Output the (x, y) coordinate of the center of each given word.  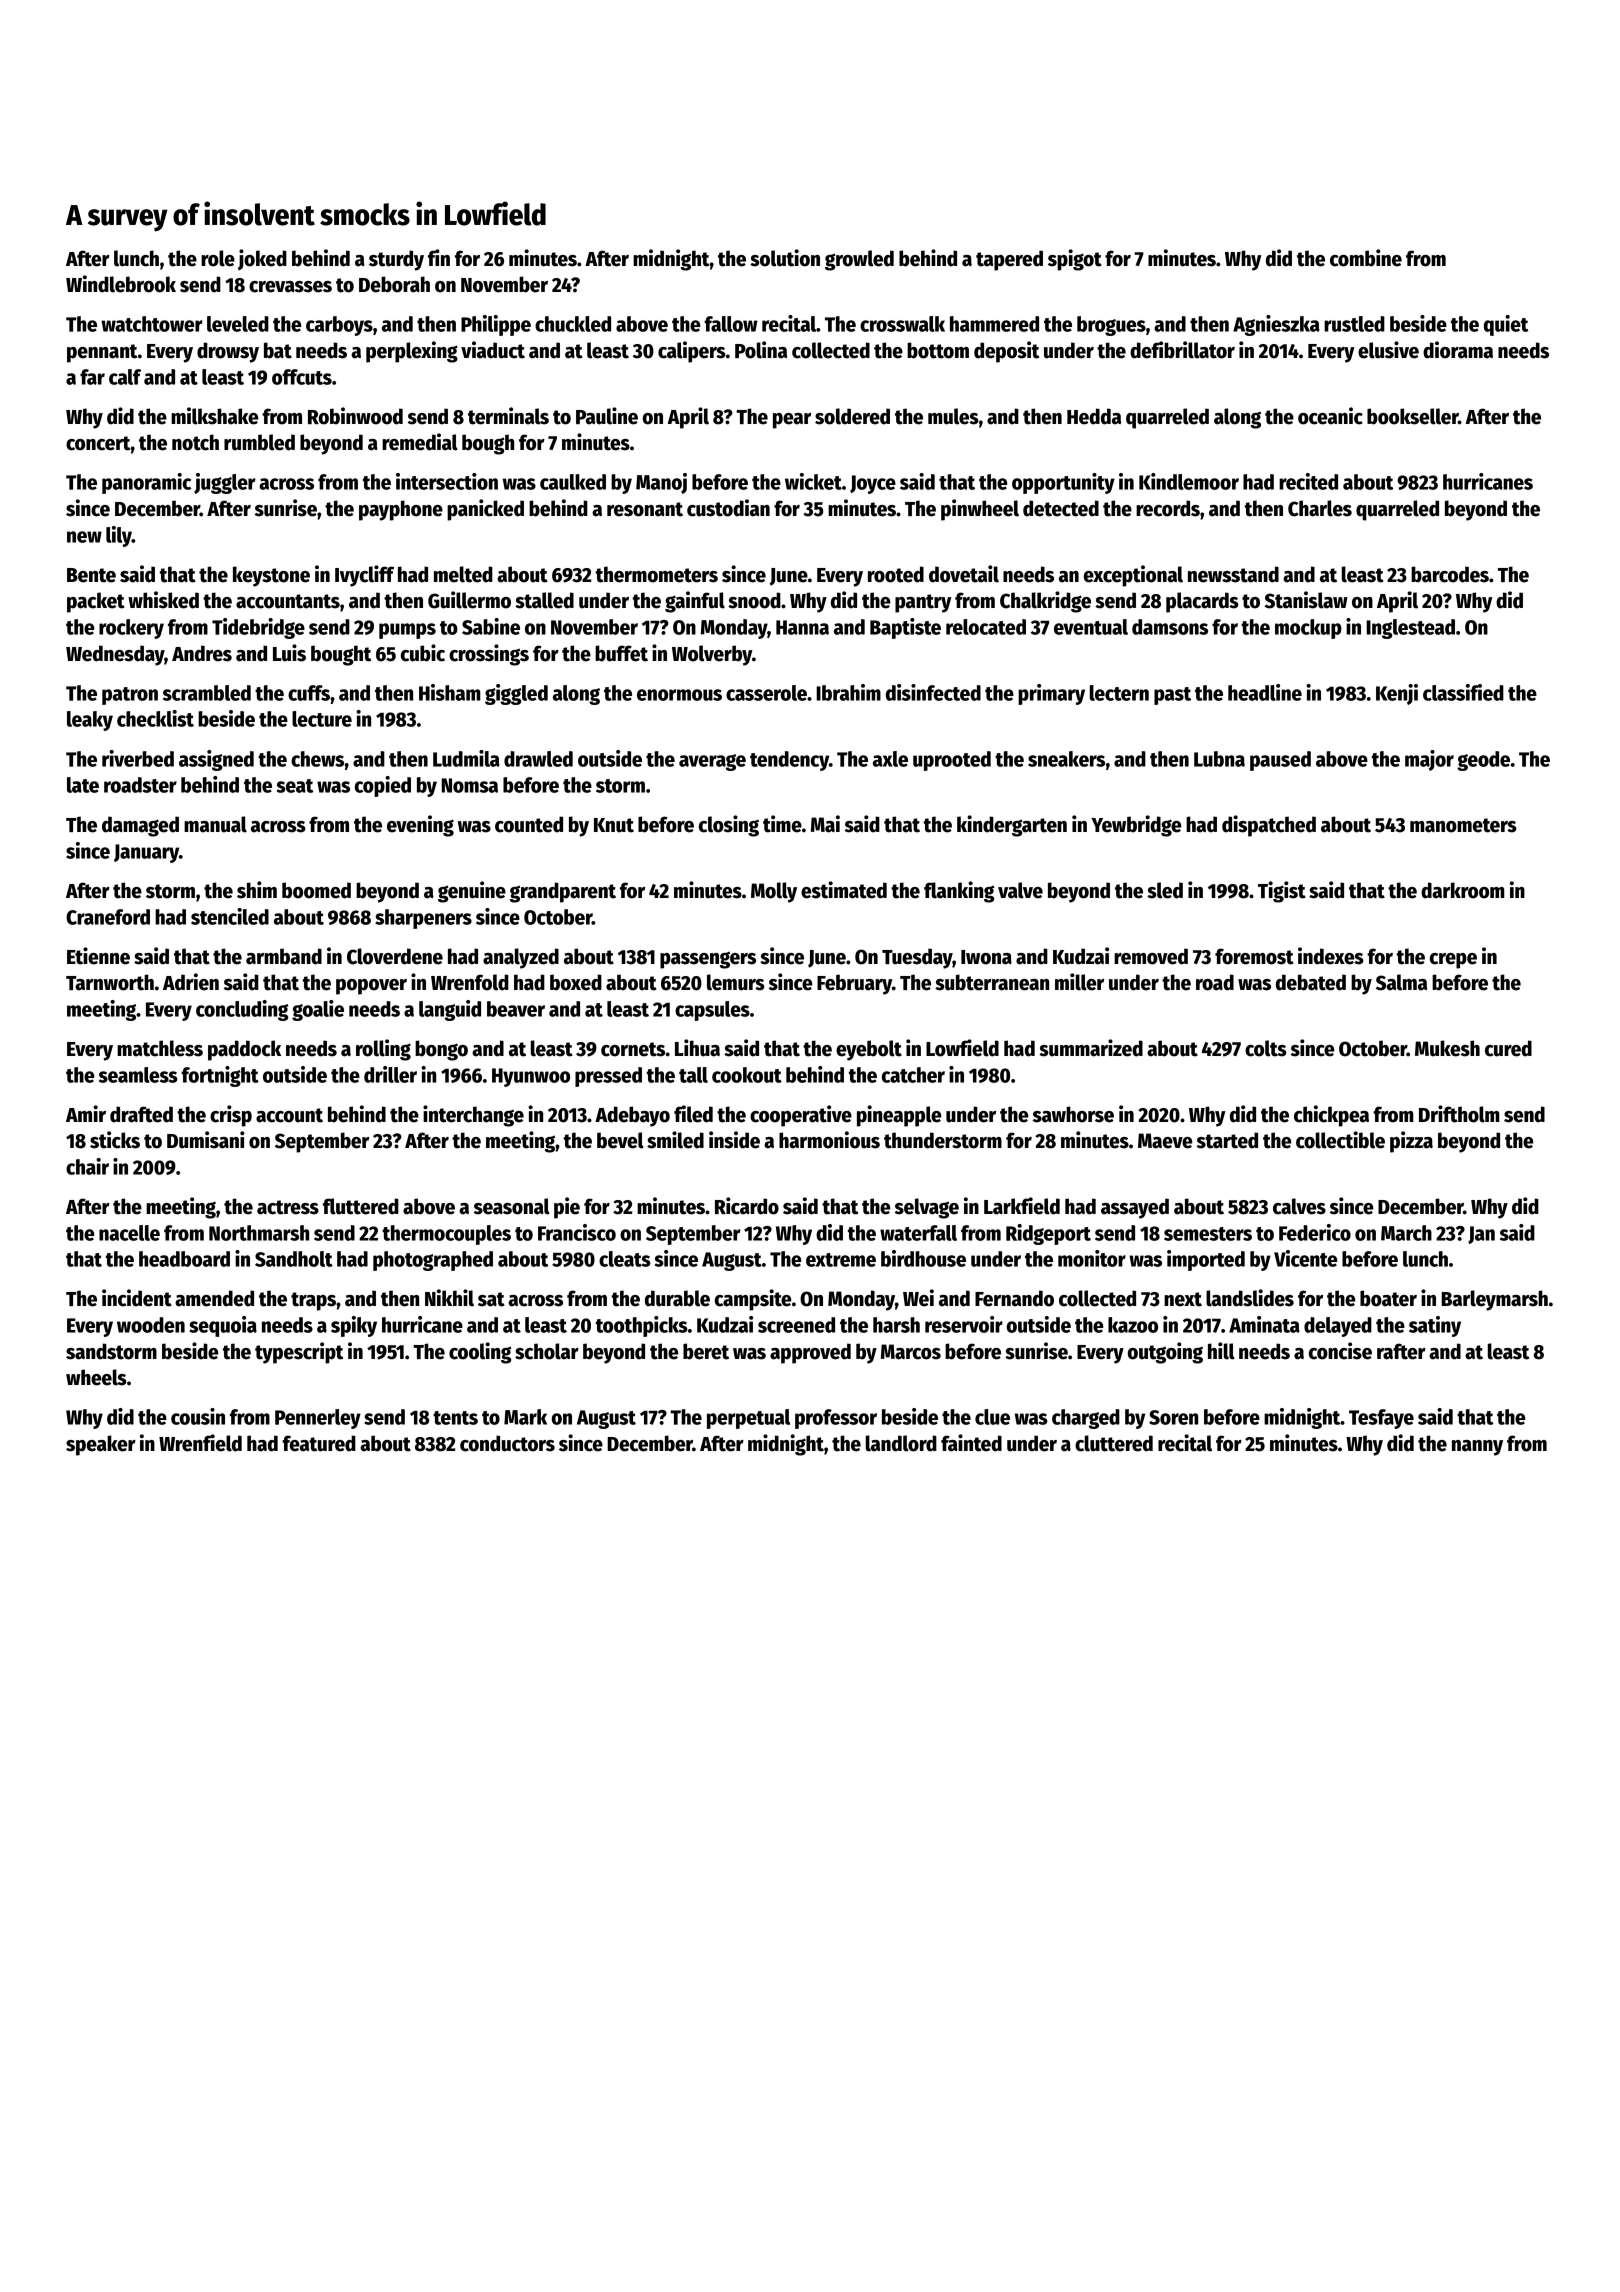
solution (785, 258)
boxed (576, 982)
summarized (1091, 1048)
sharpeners (423, 919)
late (83, 785)
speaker (101, 1445)
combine (1366, 258)
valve (1020, 890)
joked (262, 259)
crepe (1453, 961)
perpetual (748, 1419)
